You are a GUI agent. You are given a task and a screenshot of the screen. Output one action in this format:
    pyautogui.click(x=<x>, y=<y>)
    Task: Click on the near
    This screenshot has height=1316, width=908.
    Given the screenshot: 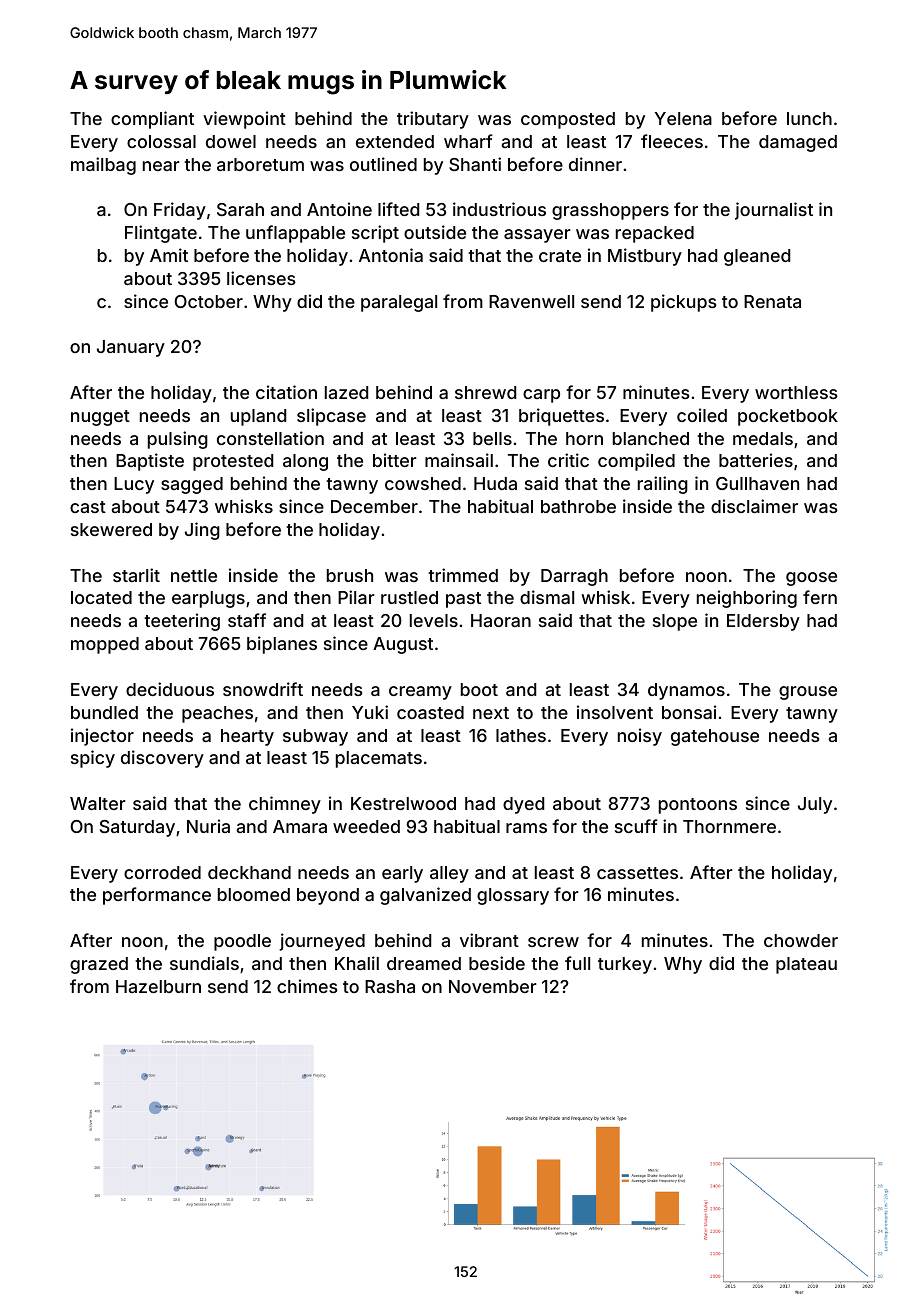 What is the action you would take?
    pyautogui.click(x=161, y=166)
